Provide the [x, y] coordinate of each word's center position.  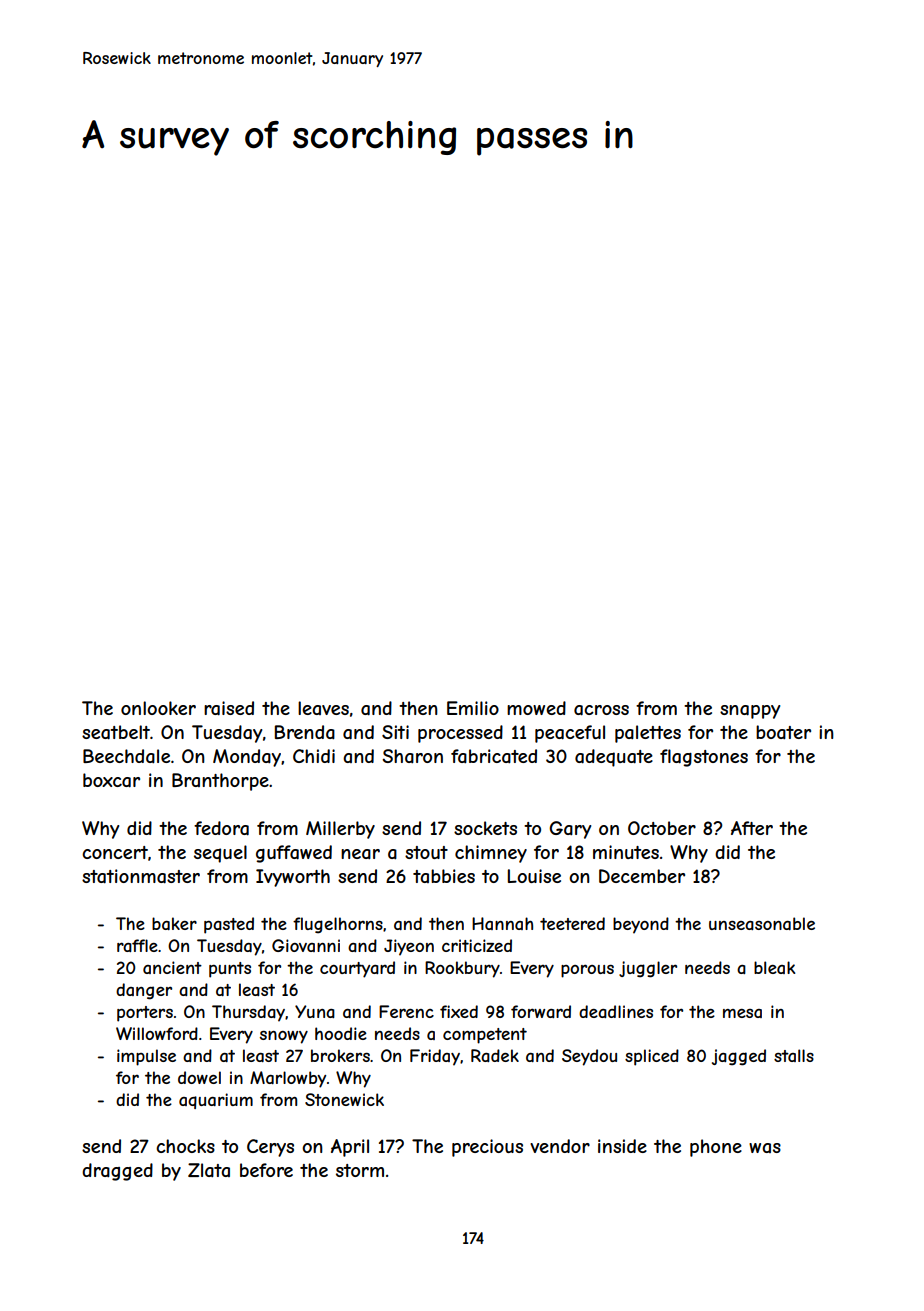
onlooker [158, 708]
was [765, 1148]
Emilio [473, 708]
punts [230, 970]
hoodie [341, 1033]
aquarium [216, 1101]
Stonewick [344, 1099]
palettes [648, 734]
